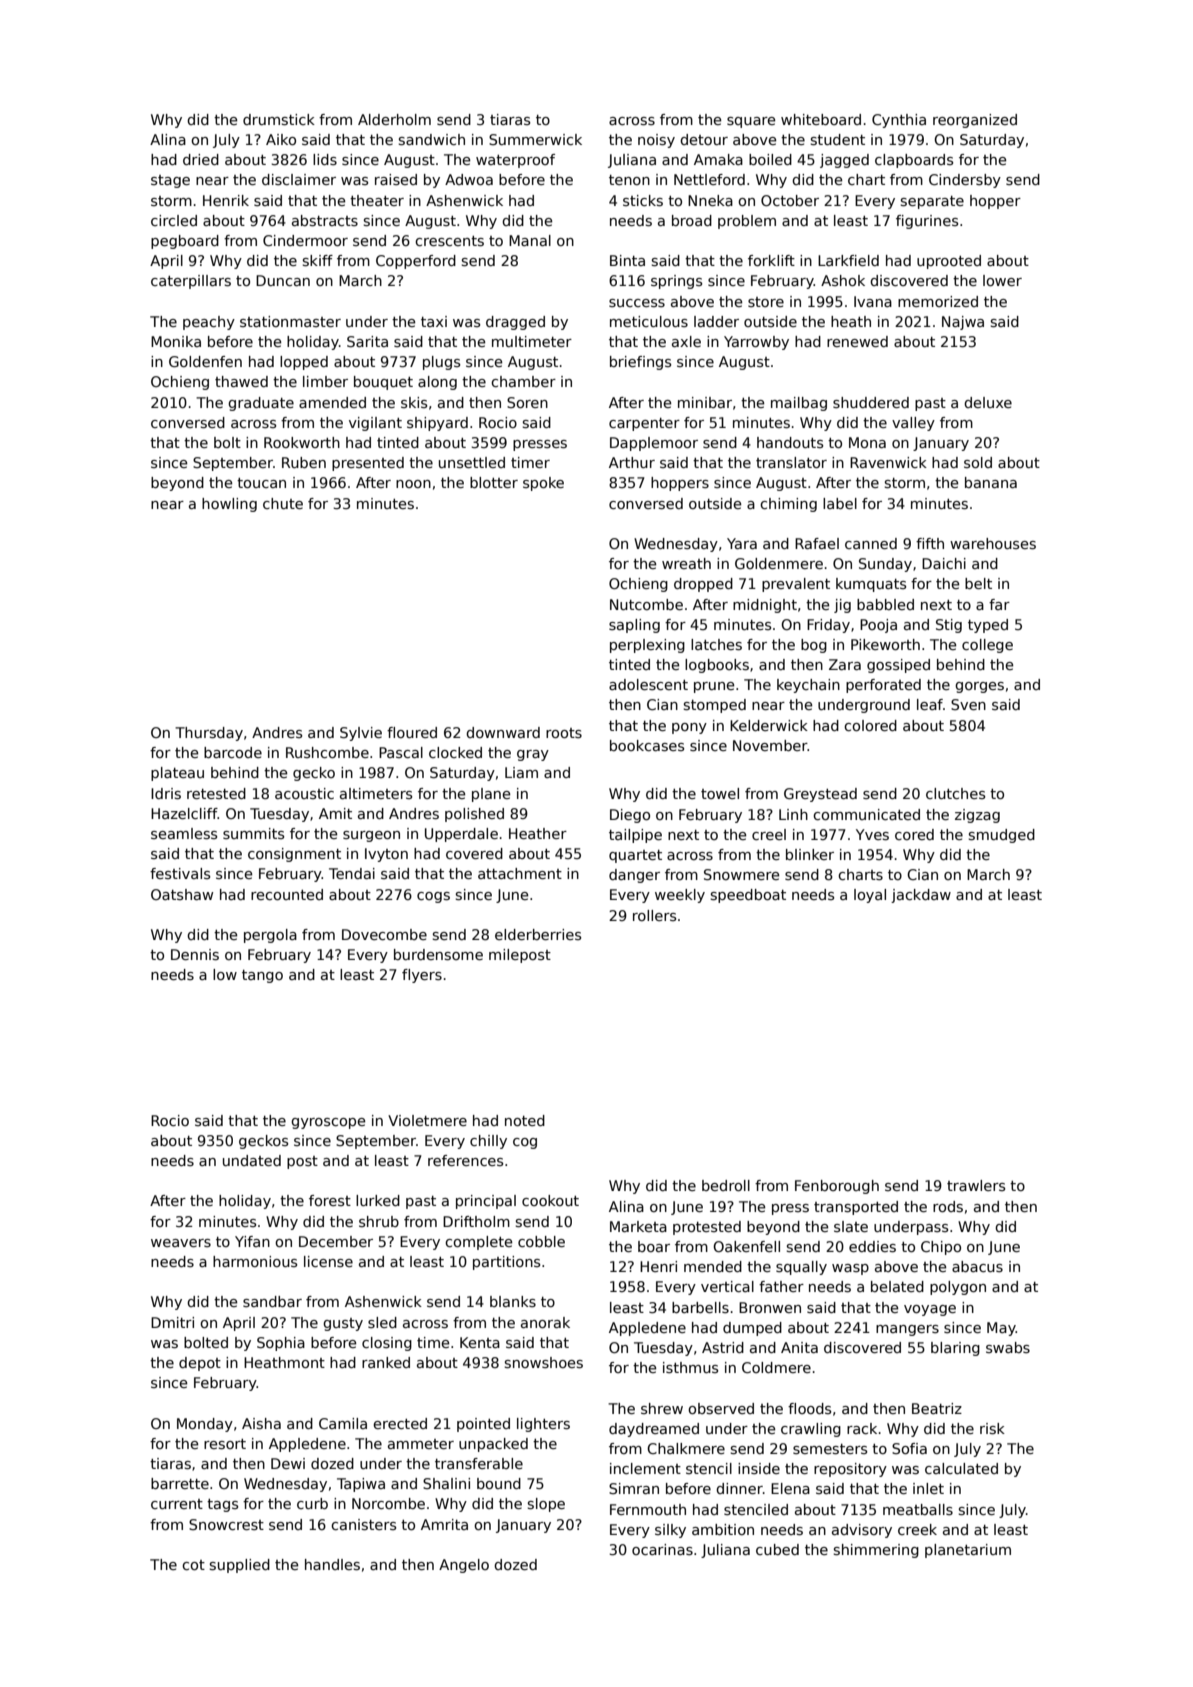  Describe the element at coordinates (837, 1187) in the screenshot. I see `Fenborough` at that location.
